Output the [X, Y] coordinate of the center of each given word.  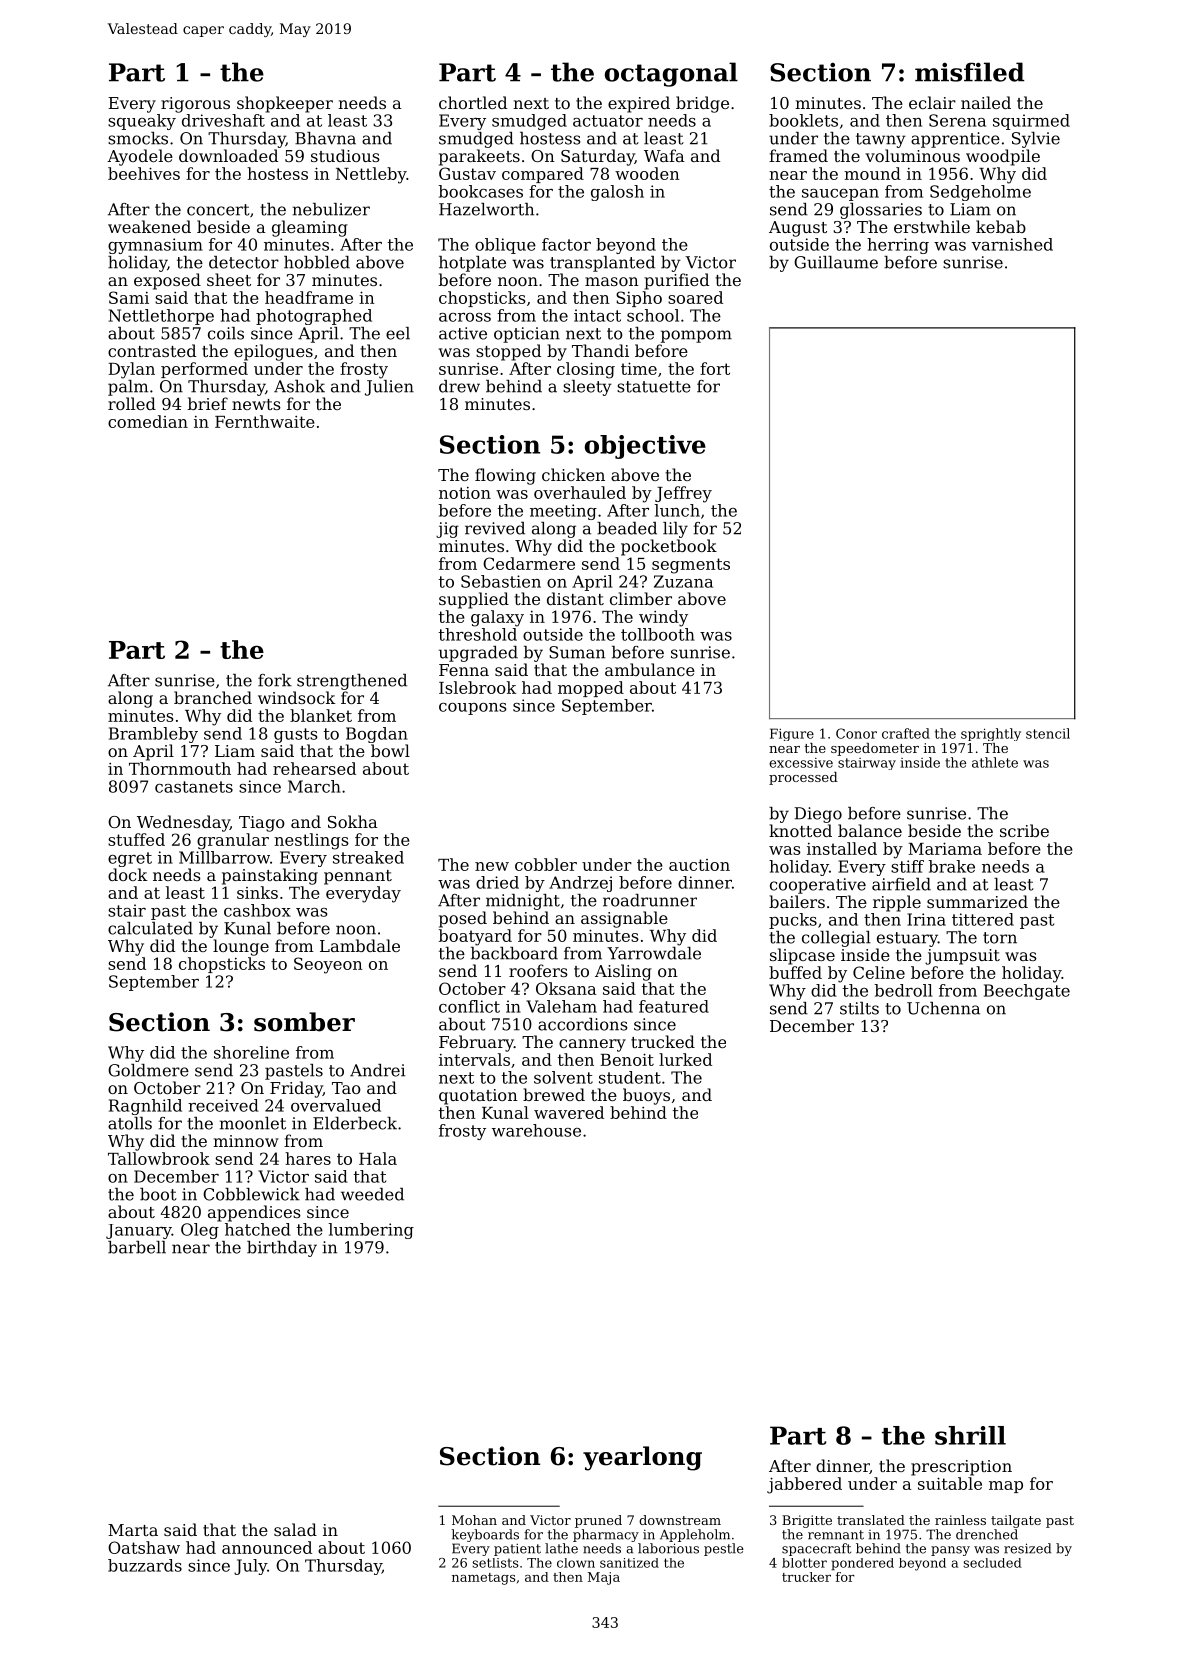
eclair [932, 102]
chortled [473, 102]
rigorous [195, 105]
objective [645, 447]
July [250, 1567]
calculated [150, 928]
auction [699, 865]
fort [715, 368]
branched [213, 697]
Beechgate [1027, 992]
